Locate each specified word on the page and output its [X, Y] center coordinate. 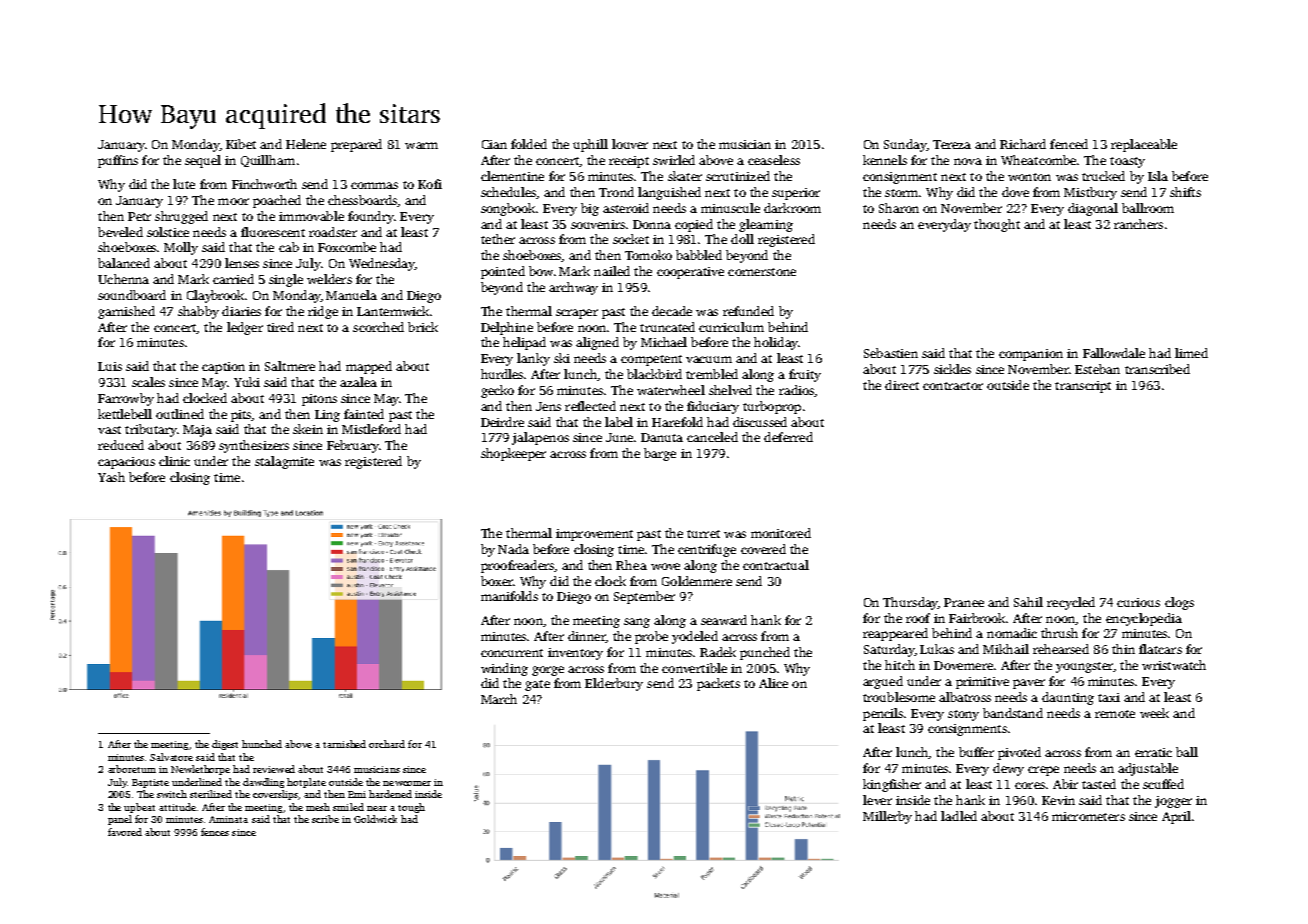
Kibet [241, 144]
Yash [111, 477]
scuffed [1163, 784]
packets [718, 684]
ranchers [1138, 224]
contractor [953, 386]
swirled [674, 160]
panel [120, 820]
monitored [781, 533]
